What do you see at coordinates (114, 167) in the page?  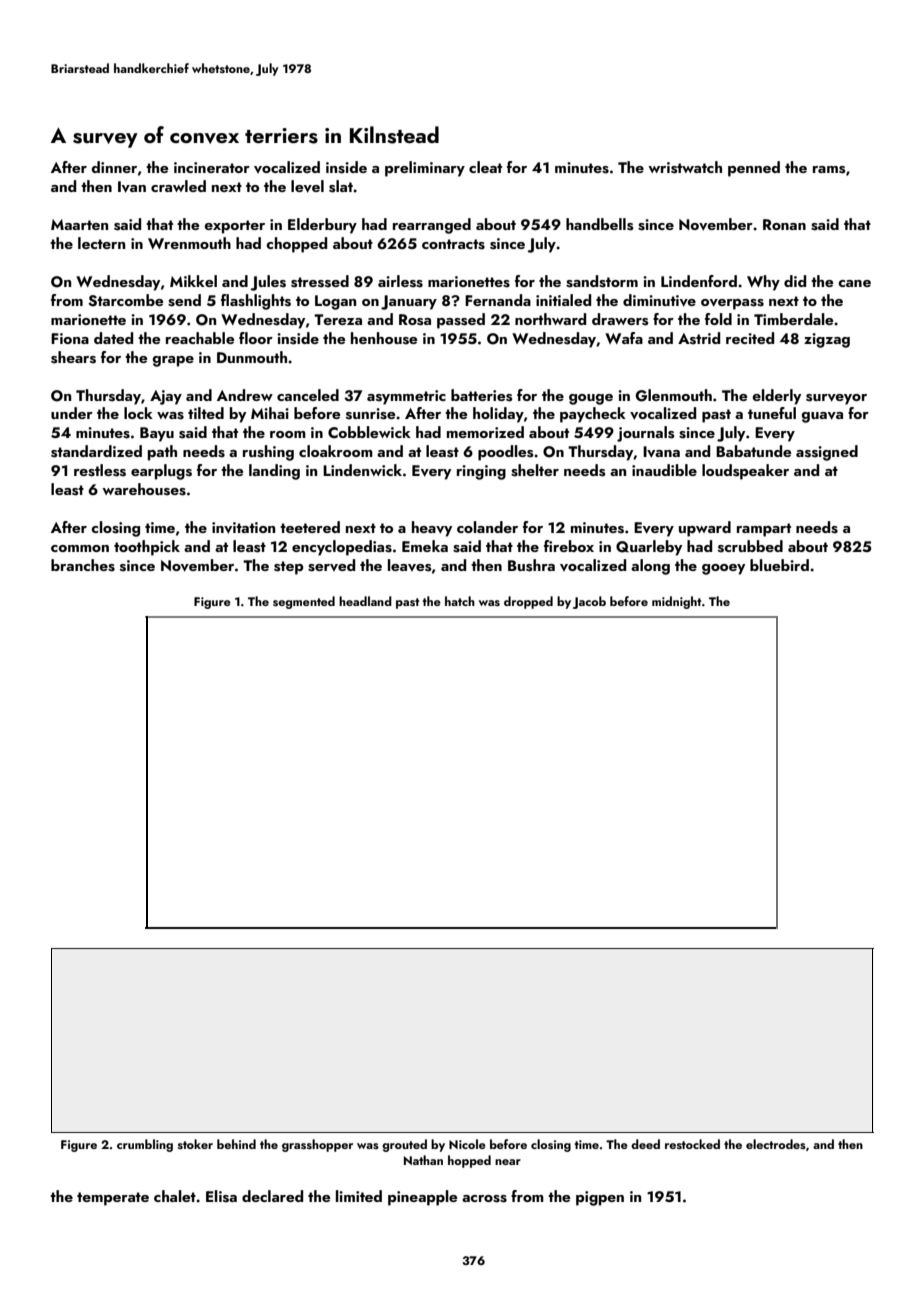 I see `dinner` at bounding box center [114, 167].
